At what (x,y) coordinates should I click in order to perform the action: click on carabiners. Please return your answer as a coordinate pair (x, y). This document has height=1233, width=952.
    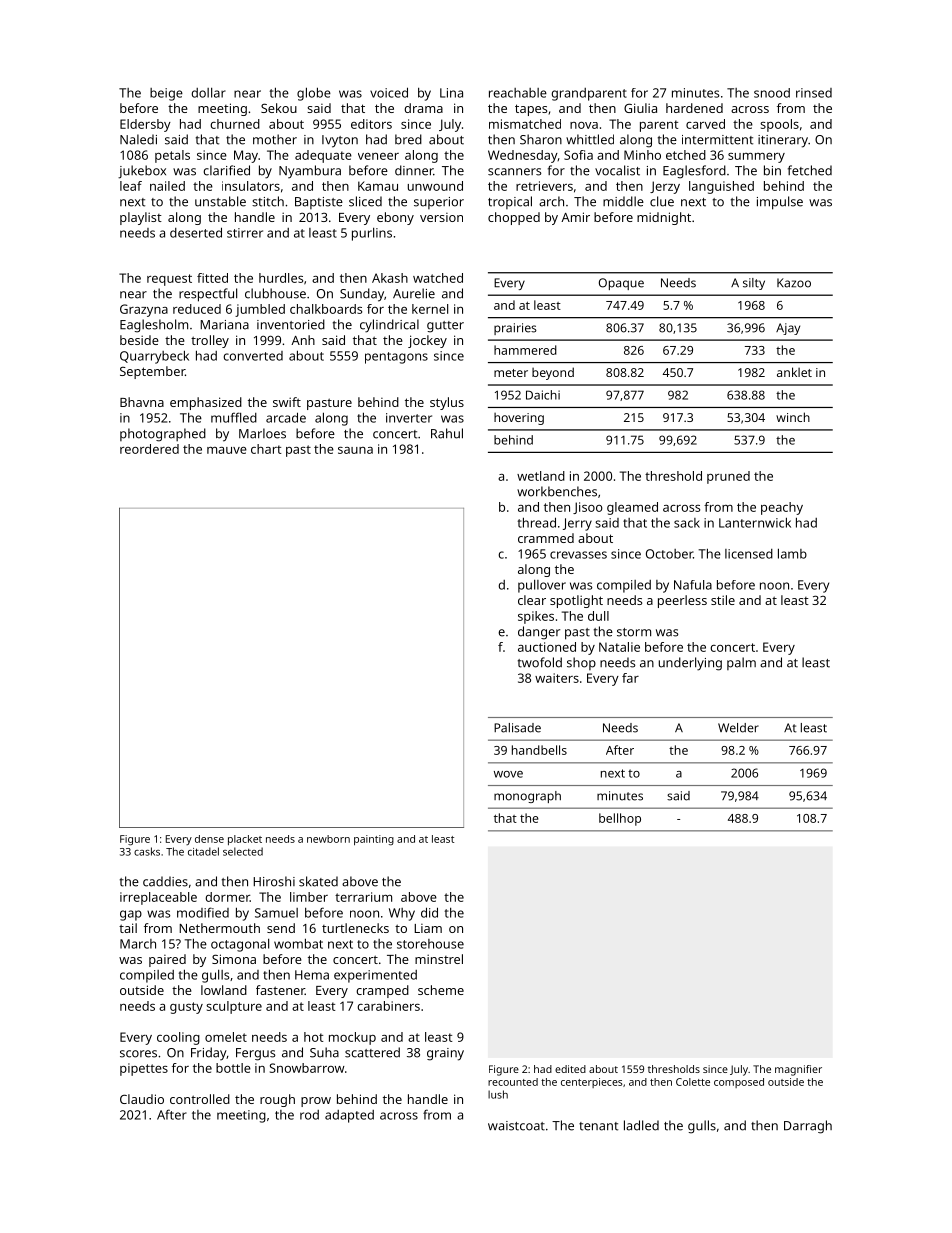
    Looking at the image, I should click on (388, 1006).
